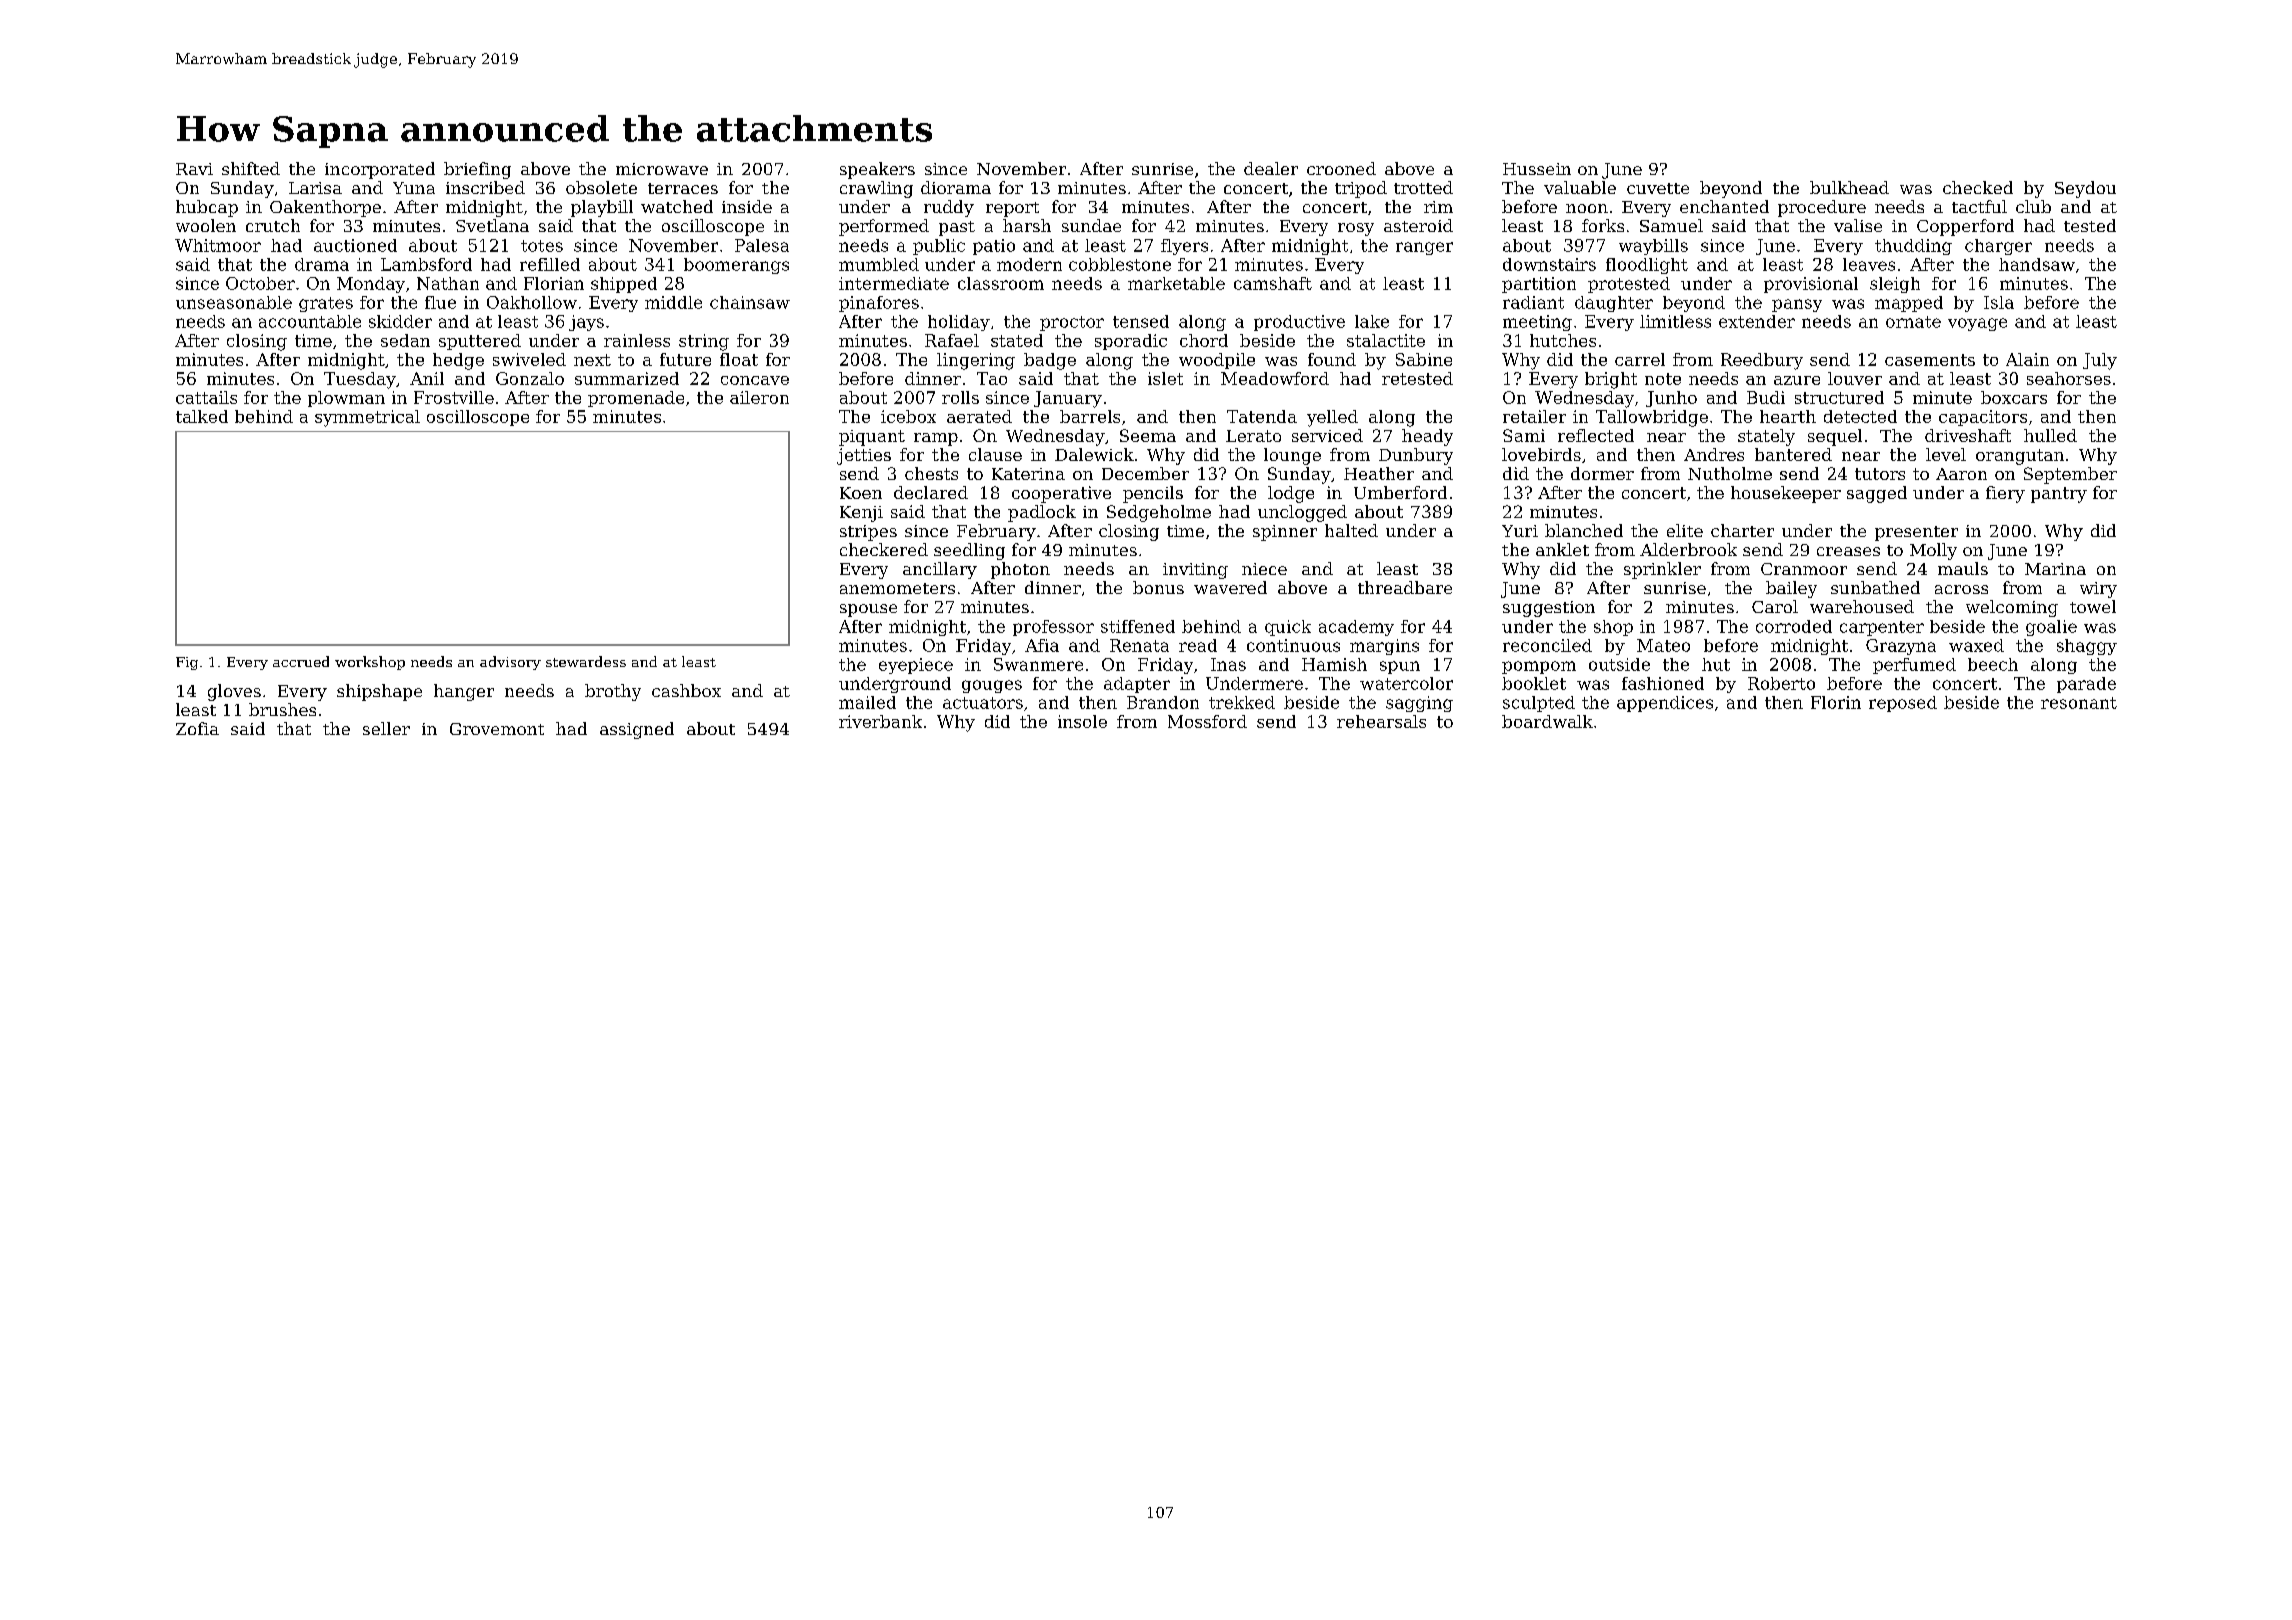 This screenshot has width=2292, height=1620. Describe the element at coordinates (1895, 285) in the screenshot. I see `sleigh` at that location.
